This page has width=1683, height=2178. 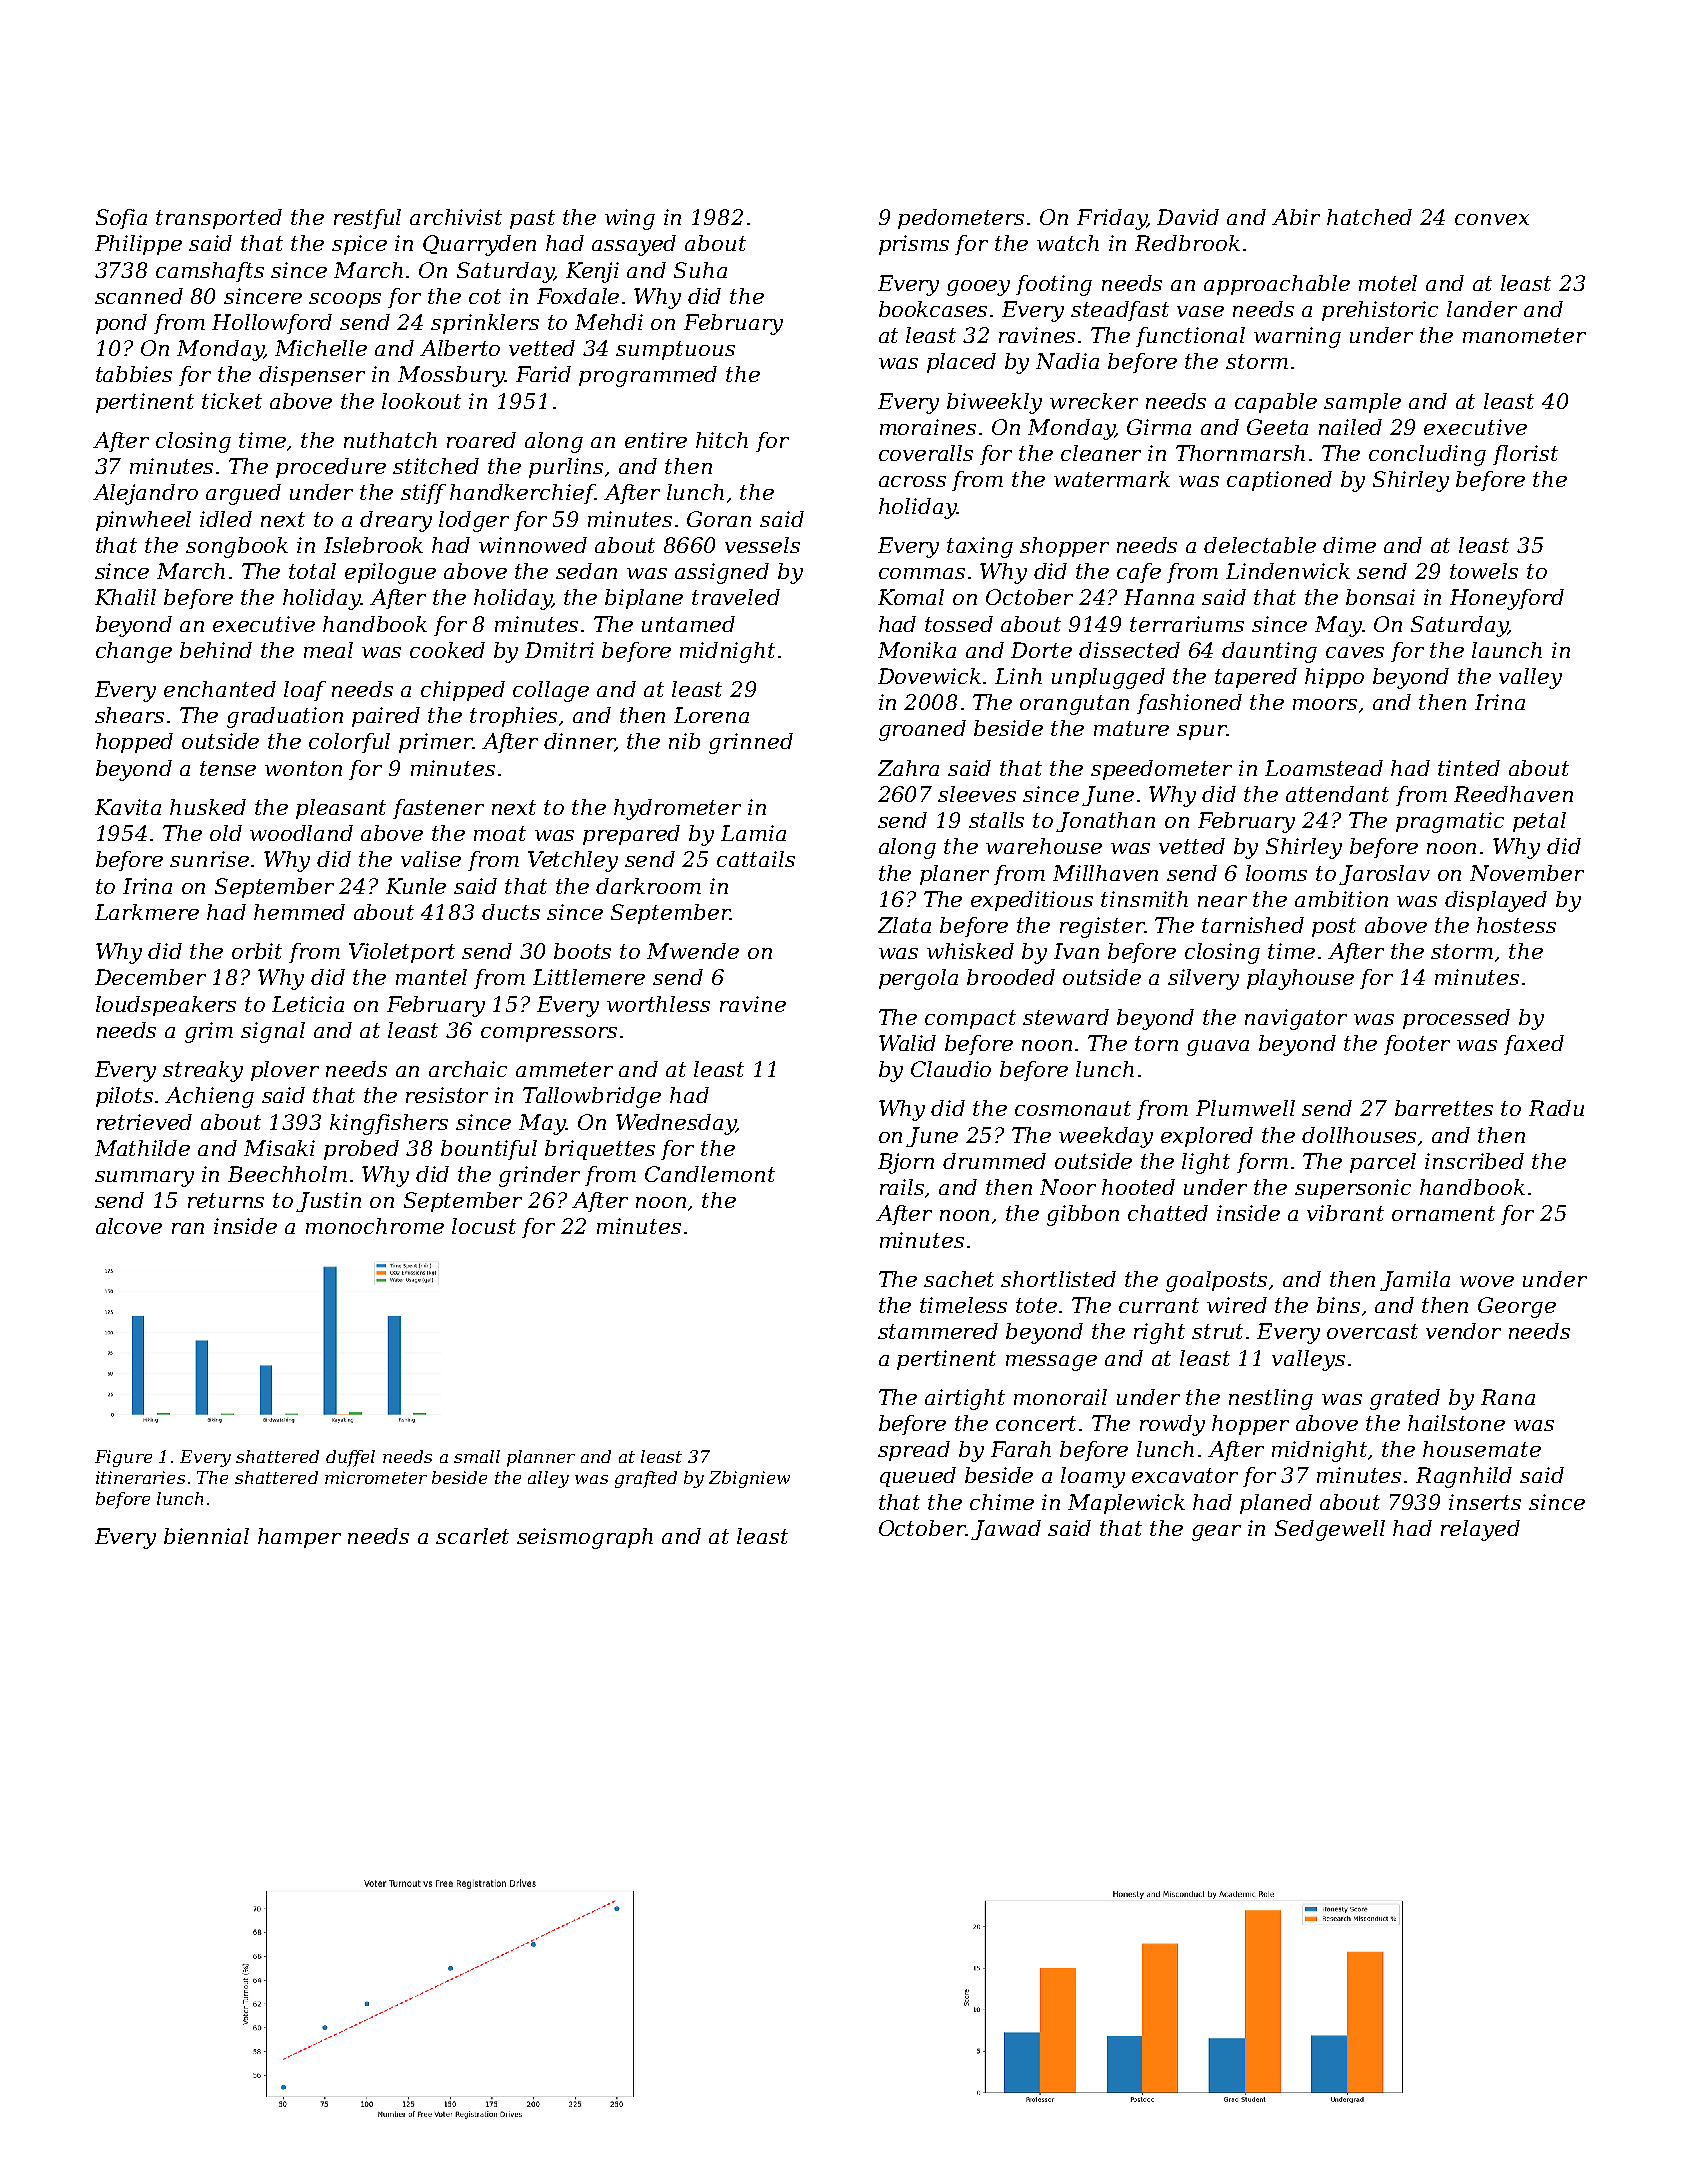 What do you see at coordinates (166, 1006) in the page?
I see `loudspeakers` at bounding box center [166, 1006].
